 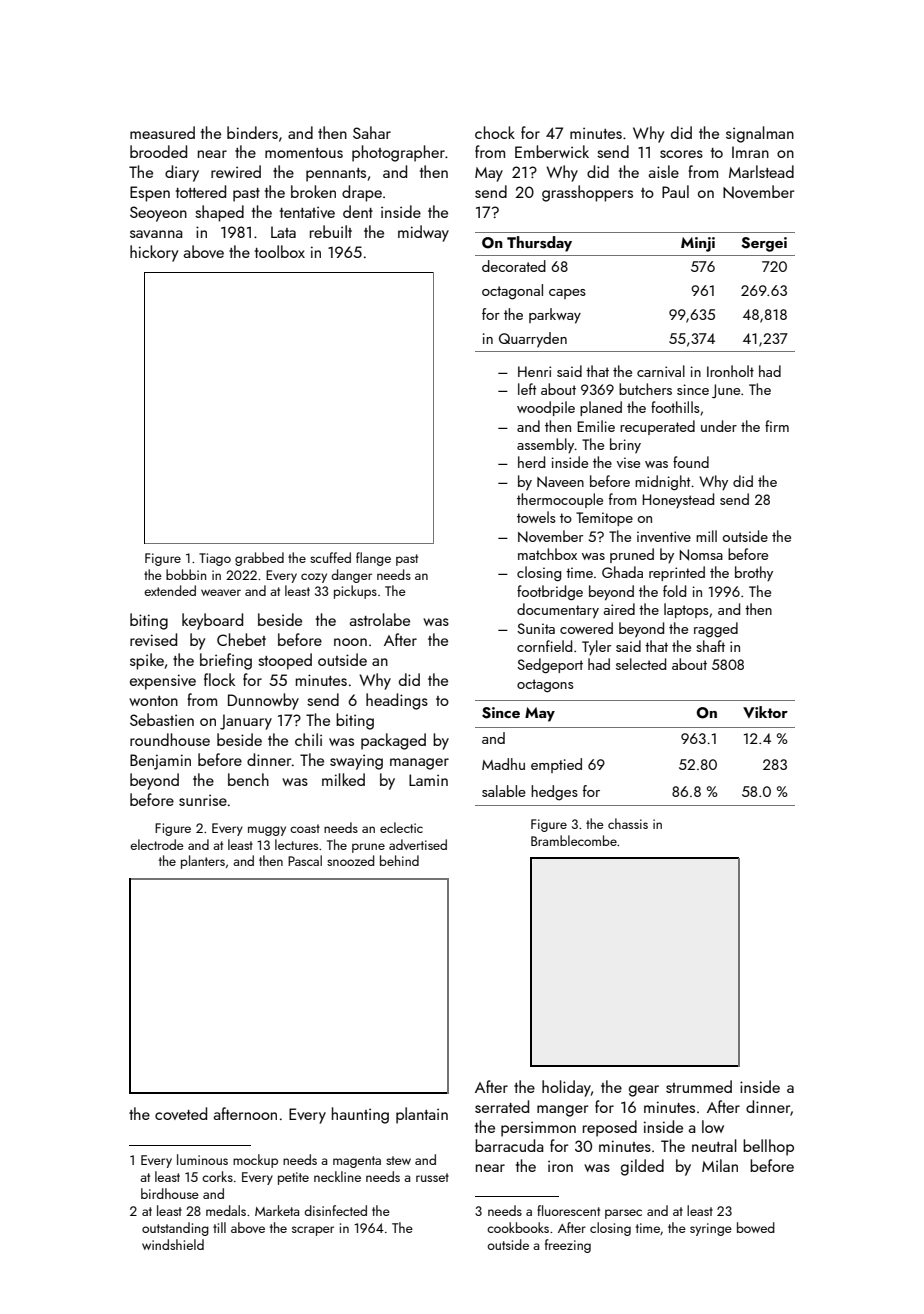 I want to click on scraper, so click(x=313, y=1231).
